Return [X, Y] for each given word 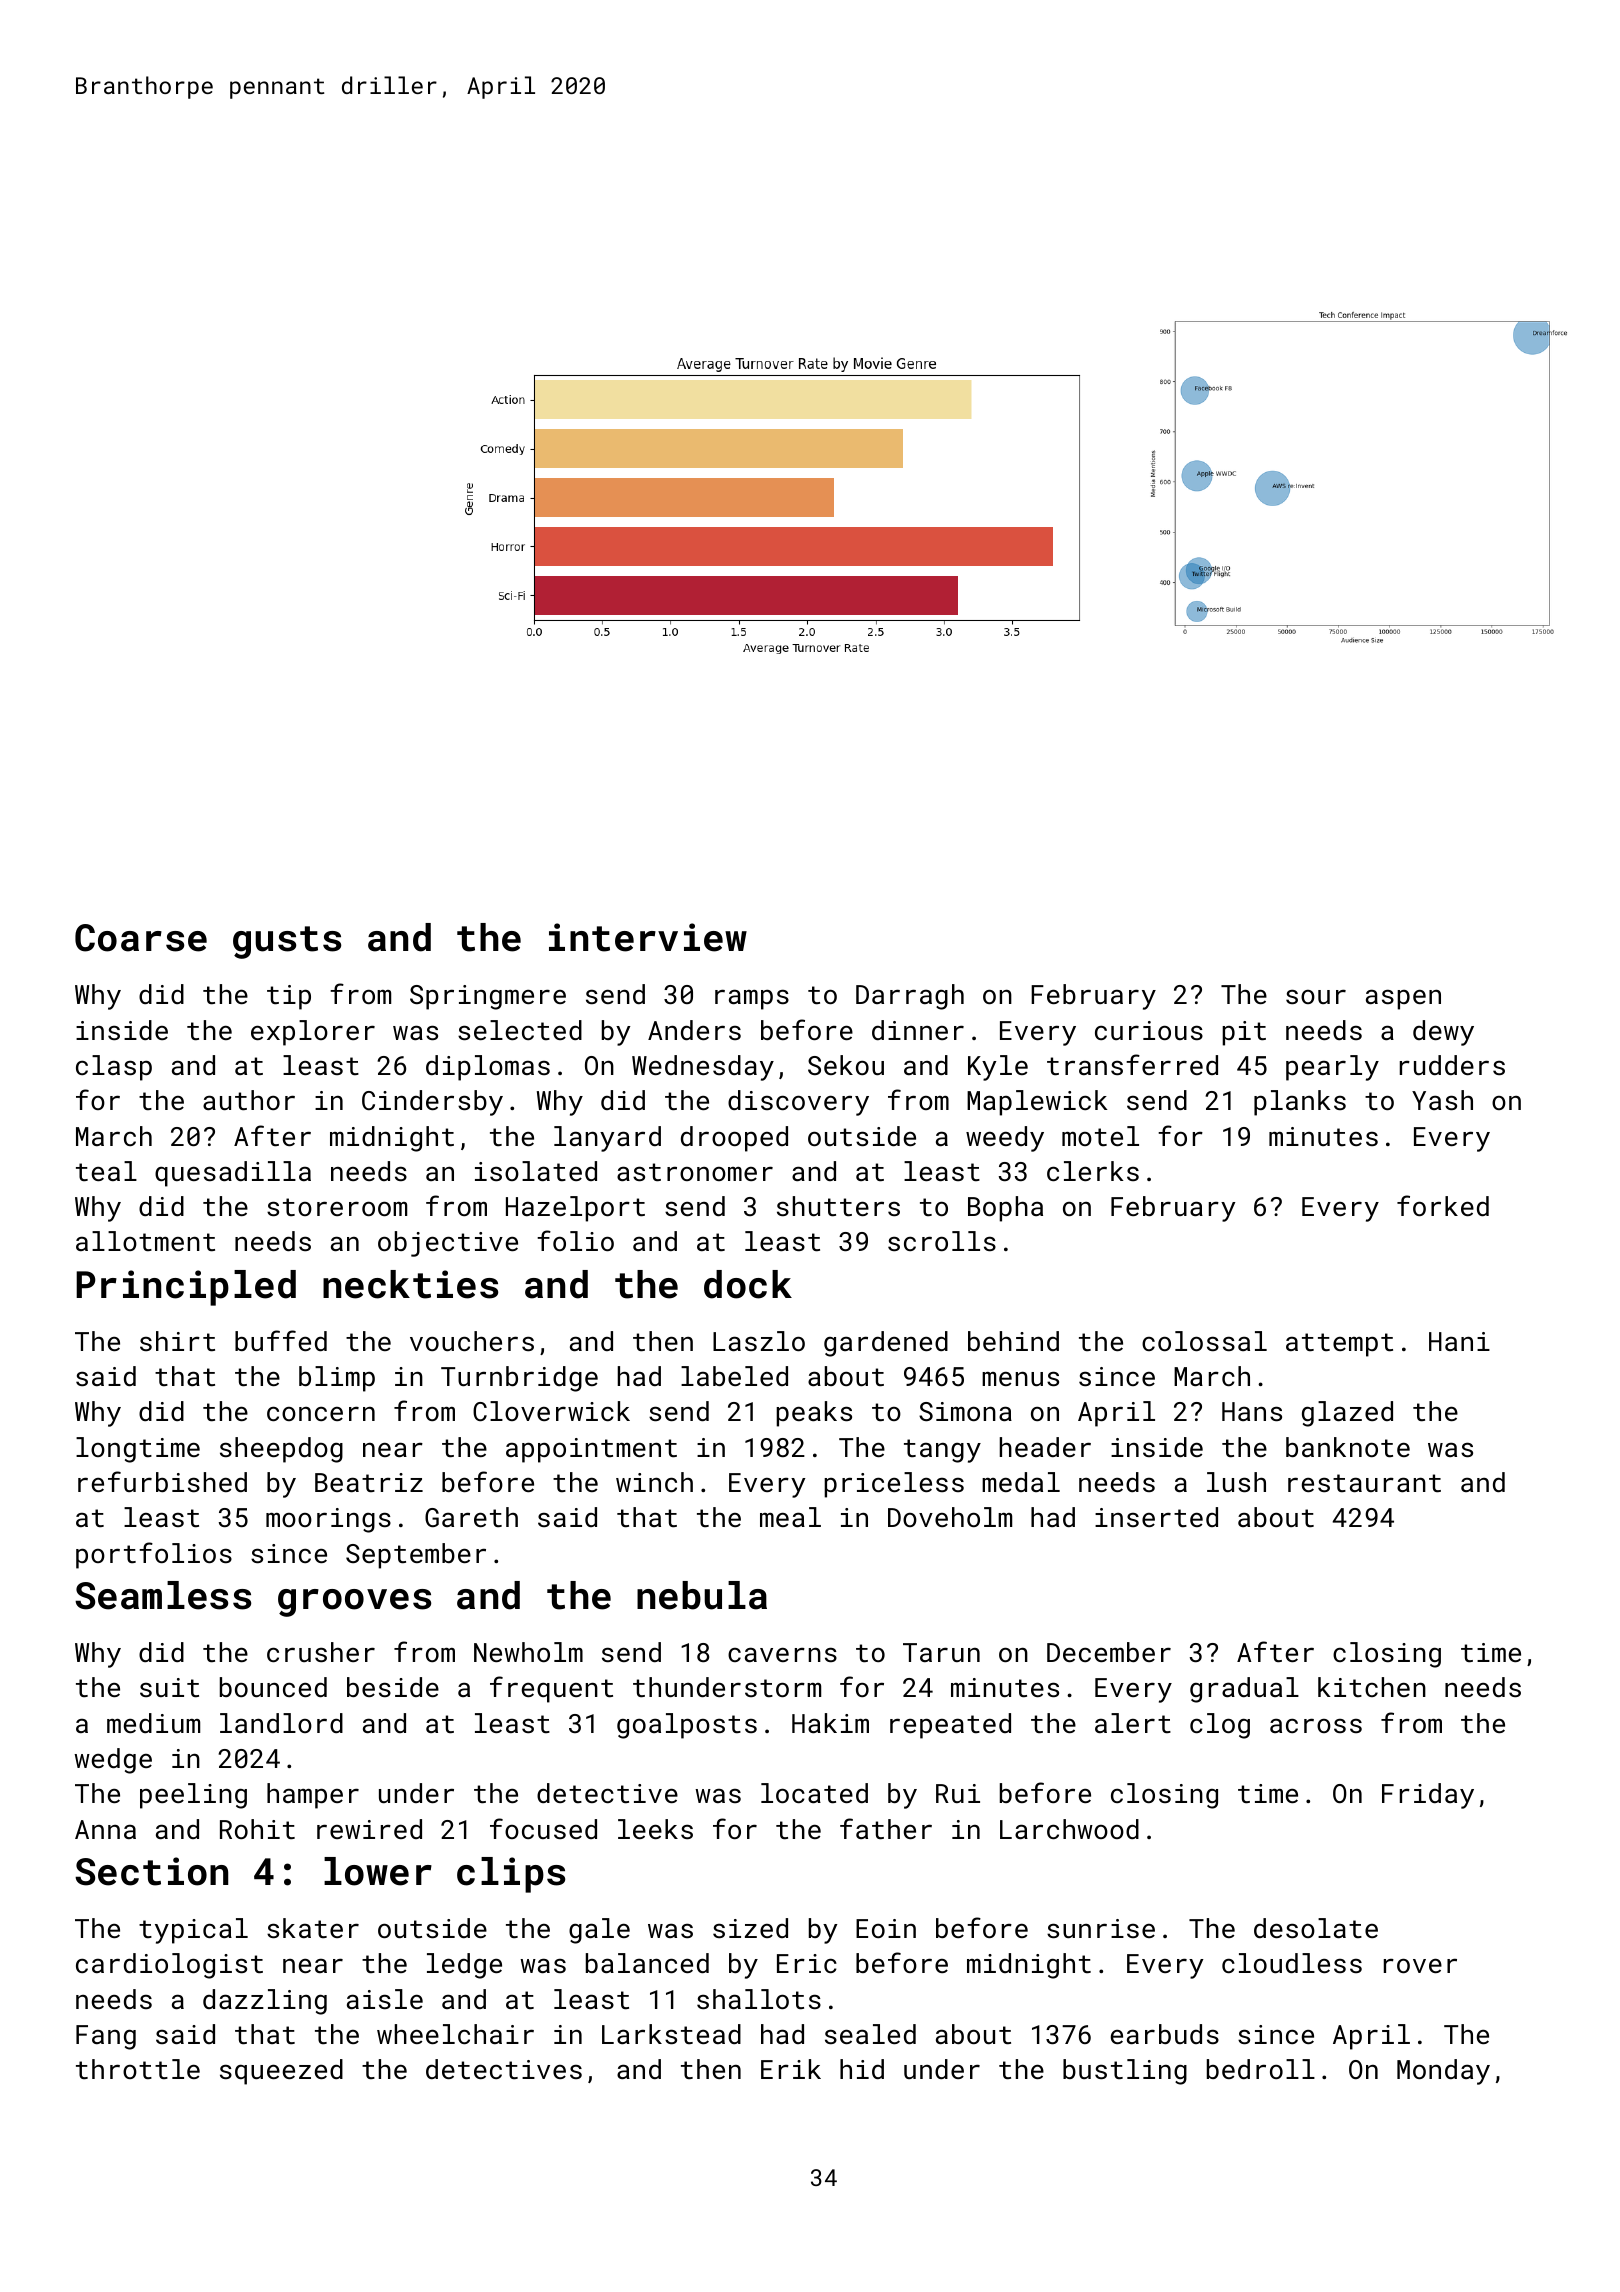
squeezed [281, 2072]
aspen [1403, 999]
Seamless [163, 1595]
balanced [647, 1963]
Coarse [141, 938]
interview [648, 937]
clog [1220, 1726]
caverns [782, 1654]
